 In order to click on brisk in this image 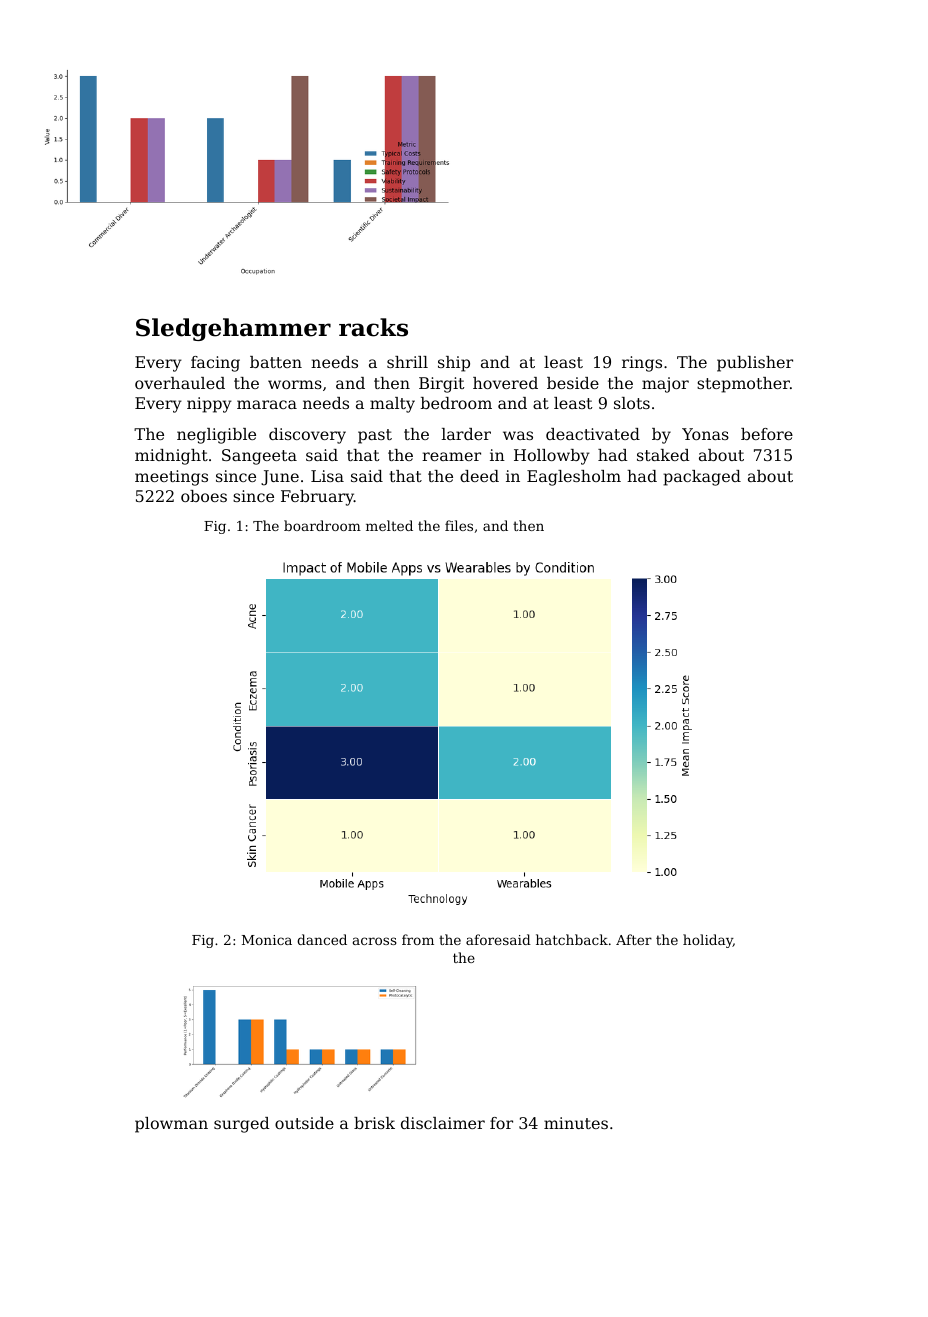, I will do `click(374, 1123)`.
